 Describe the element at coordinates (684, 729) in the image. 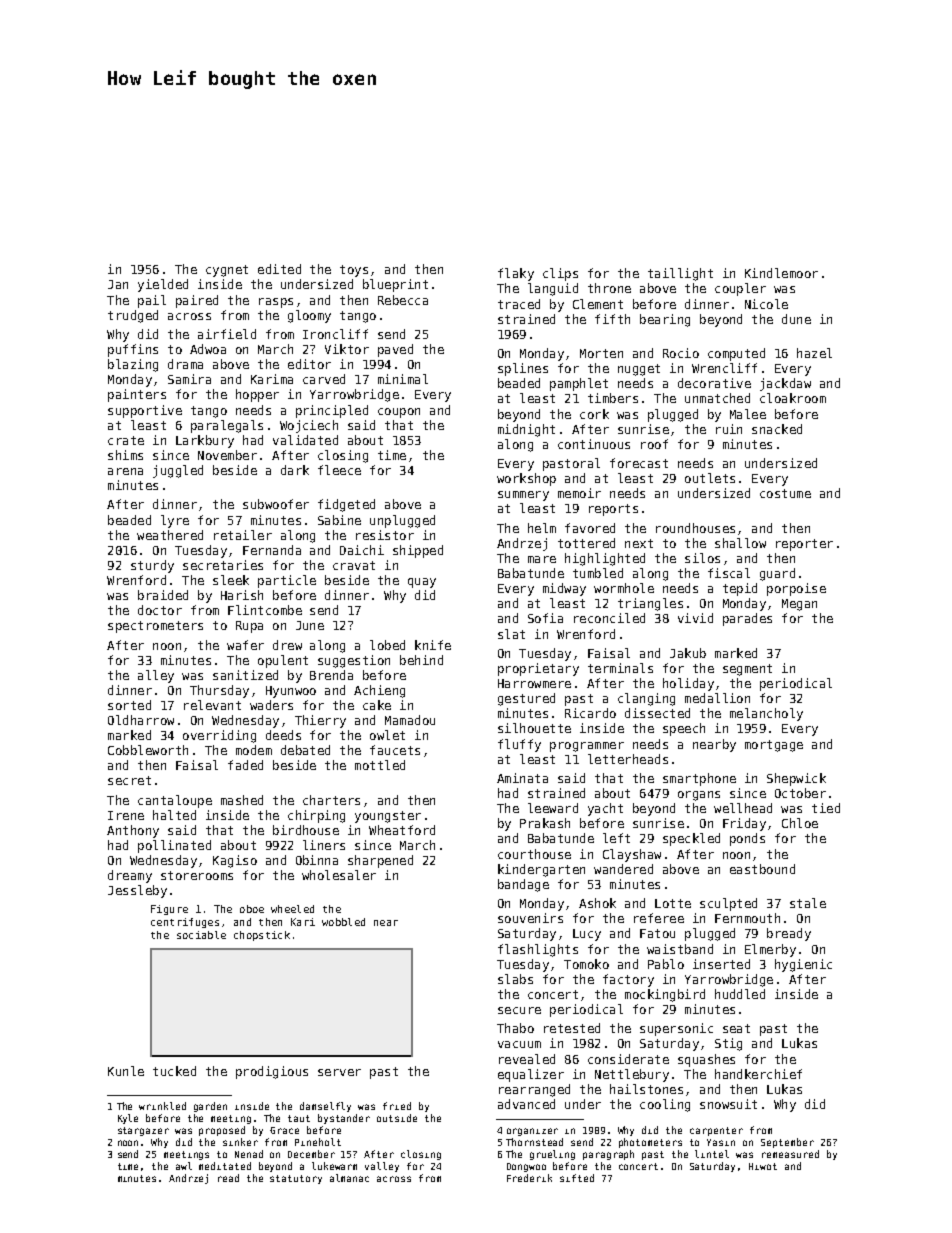

I see `speech` at that location.
